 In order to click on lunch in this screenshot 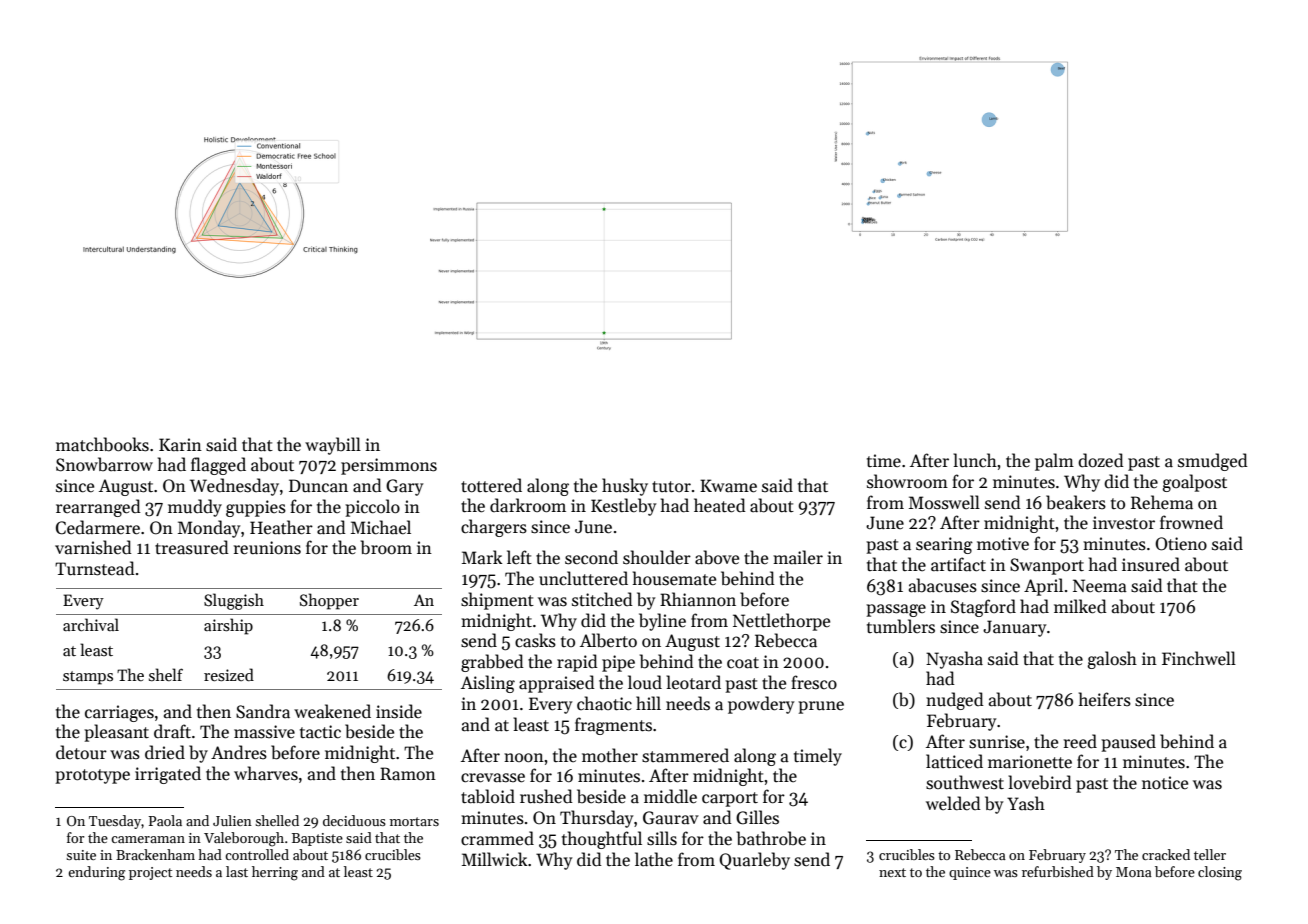, I will do `click(975, 460)`.
